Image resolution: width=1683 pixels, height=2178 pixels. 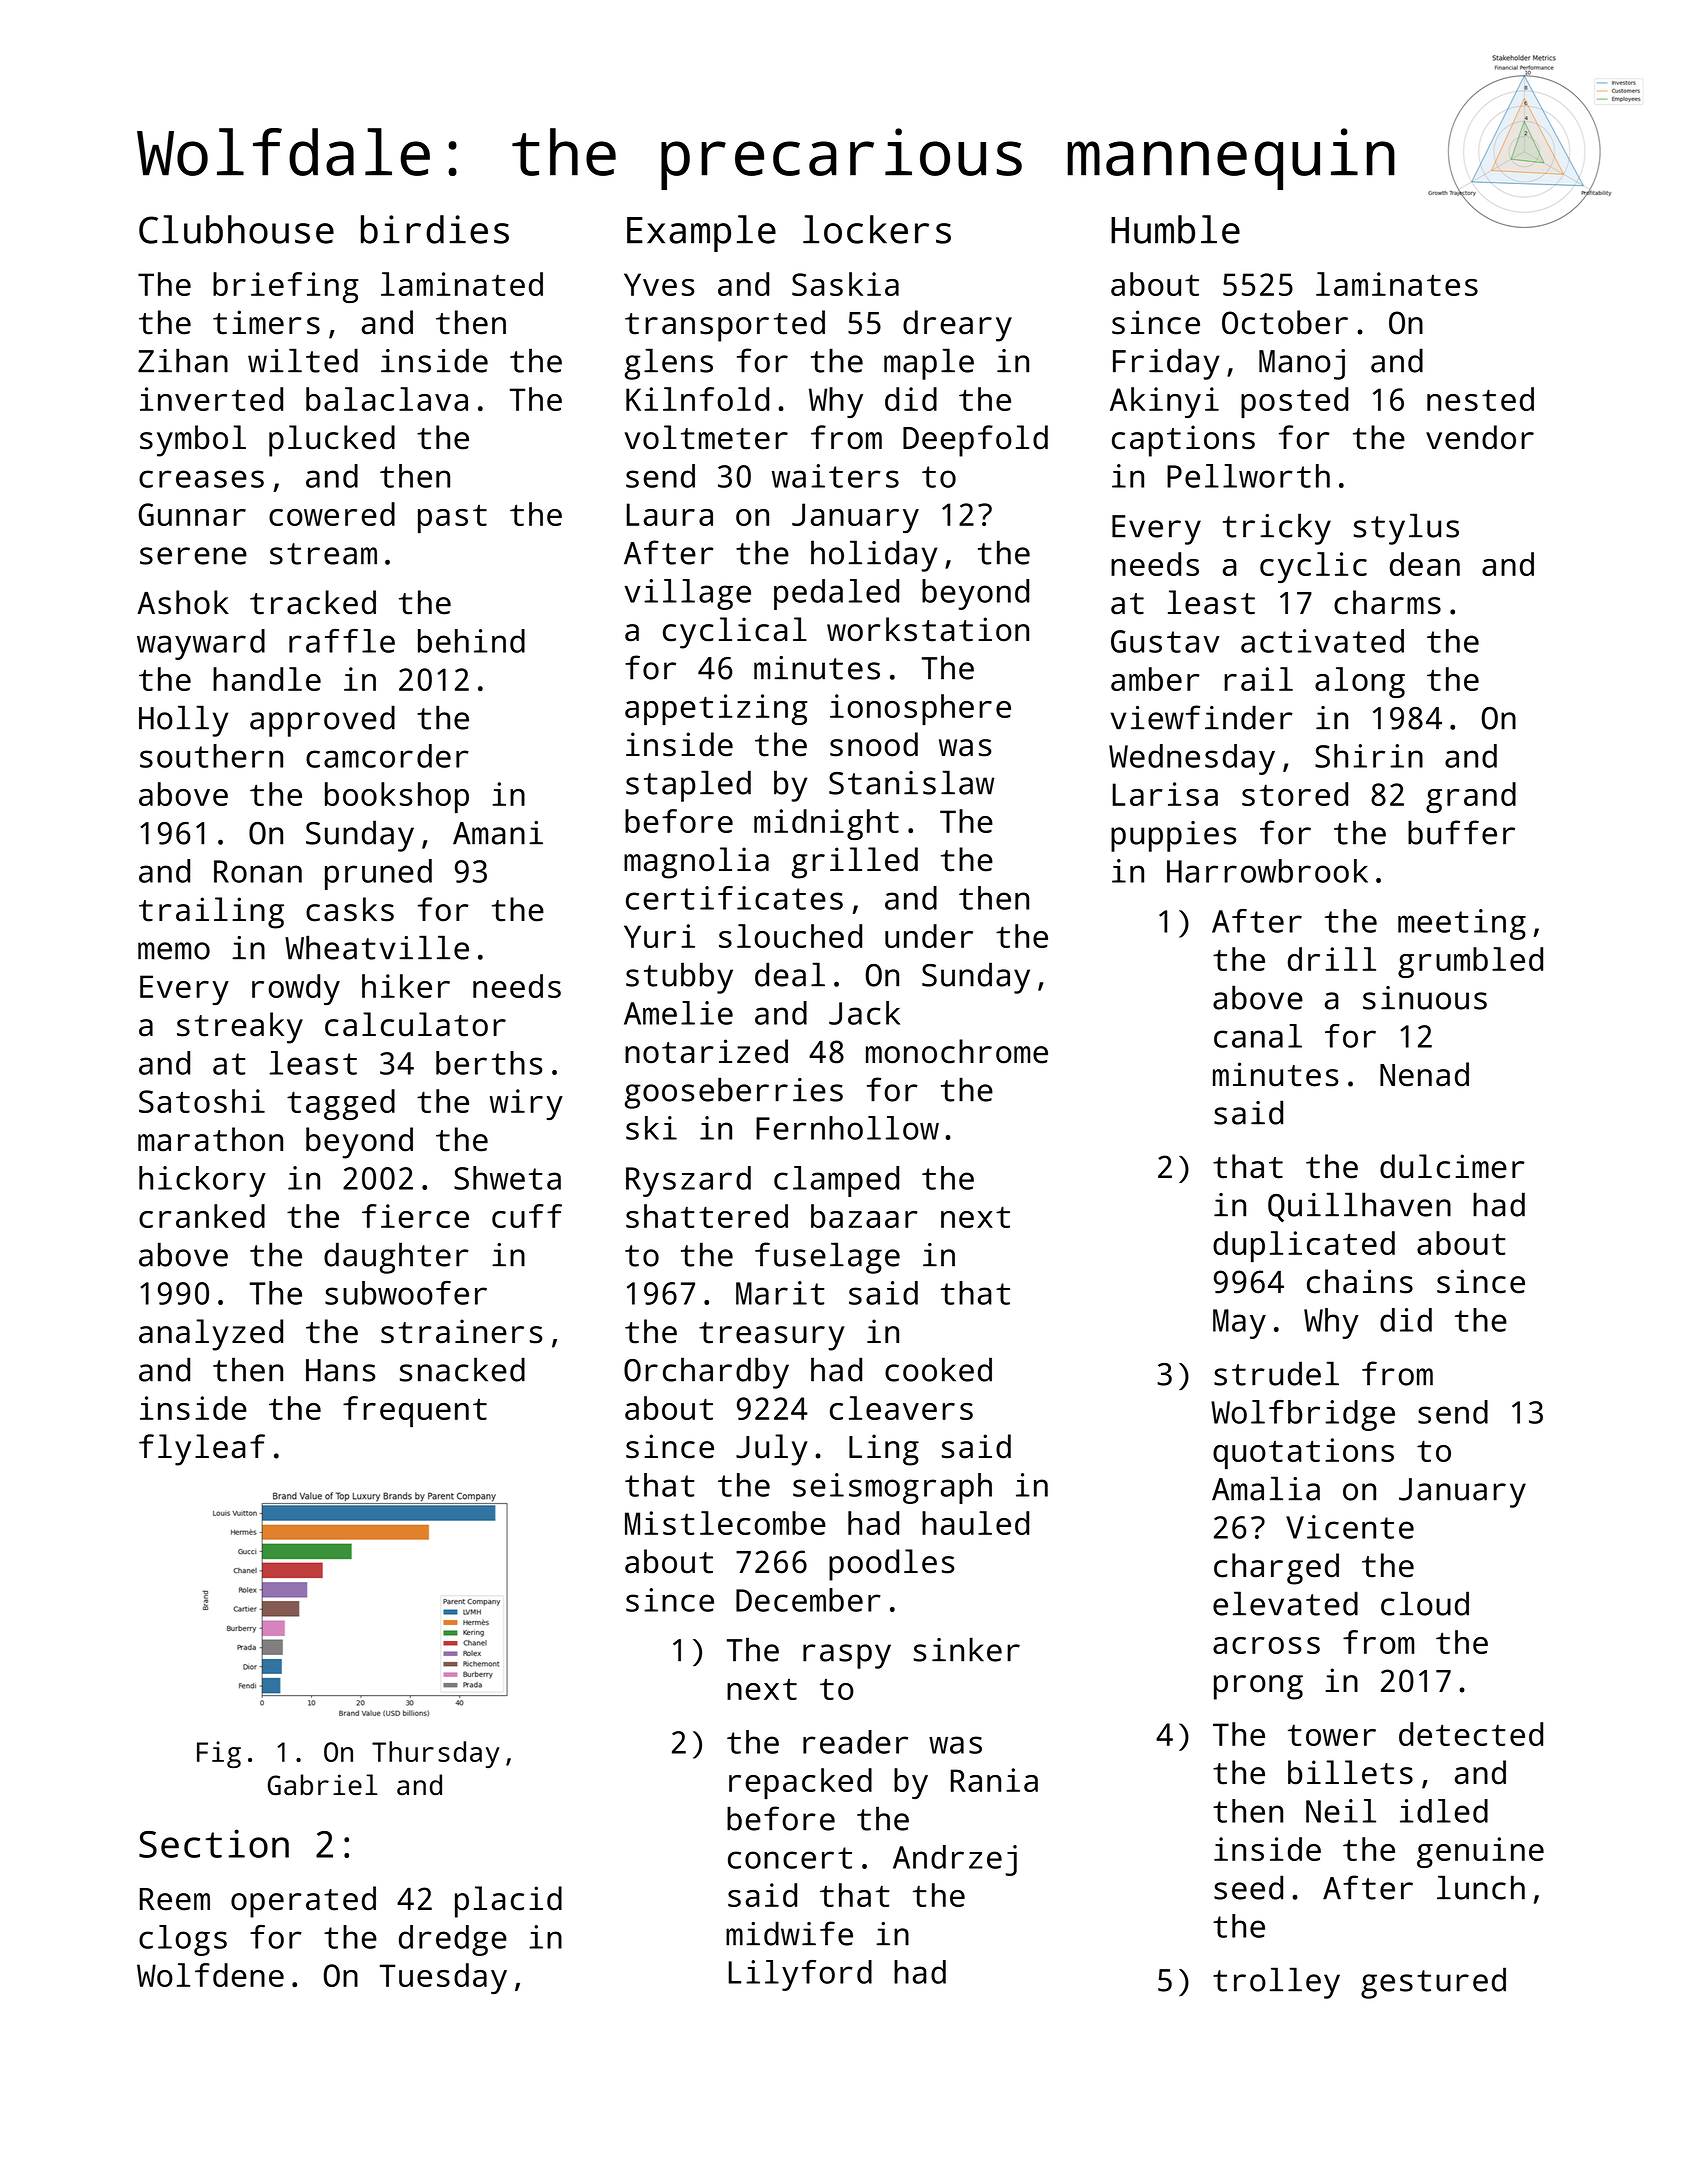 What do you see at coordinates (1397, 284) in the screenshot?
I see `laminates` at bounding box center [1397, 284].
